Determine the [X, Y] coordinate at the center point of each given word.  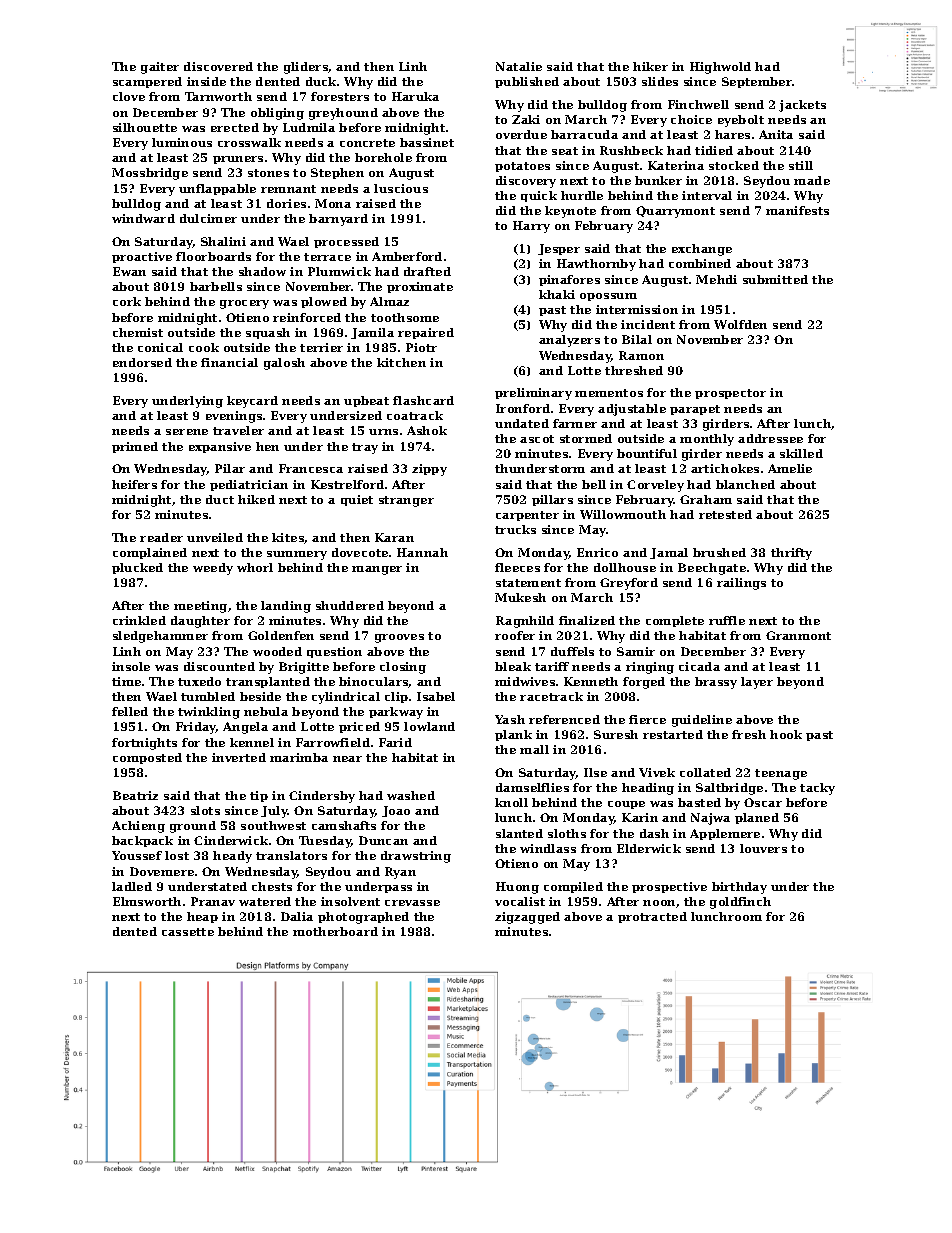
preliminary [533, 394]
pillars [552, 500]
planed [757, 818]
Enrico [597, 552]
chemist [138, 332]
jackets [802, 106]
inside [206, 81]
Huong [517, 888]
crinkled [139, 620]
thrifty [791, 554]
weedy [213, 569]
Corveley [655, 486]
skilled [801, 453]
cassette [188, 932]
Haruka [415, 96]
